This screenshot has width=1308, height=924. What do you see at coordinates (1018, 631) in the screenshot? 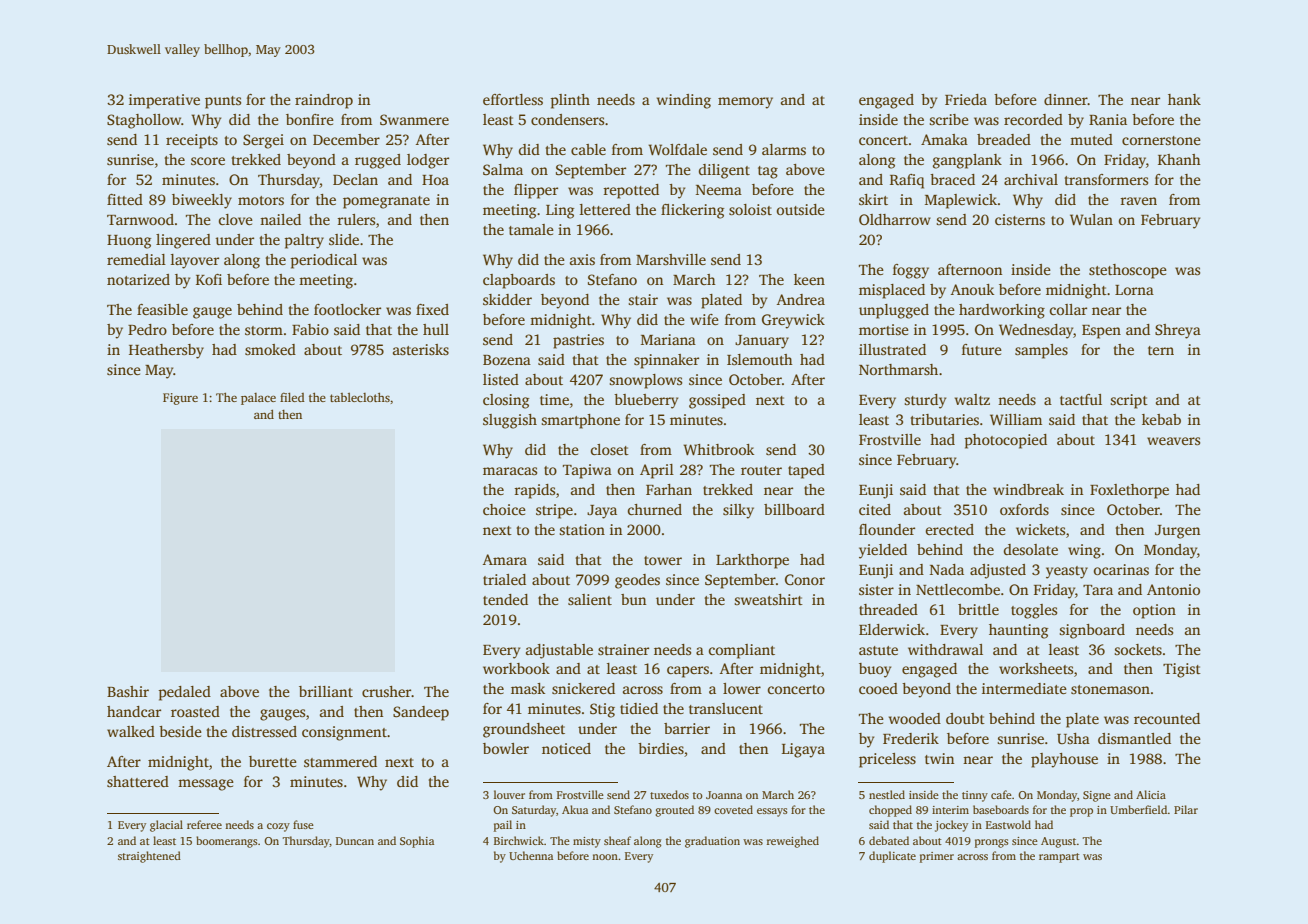
I see `haunting` at bounding box center [1018, 631].
